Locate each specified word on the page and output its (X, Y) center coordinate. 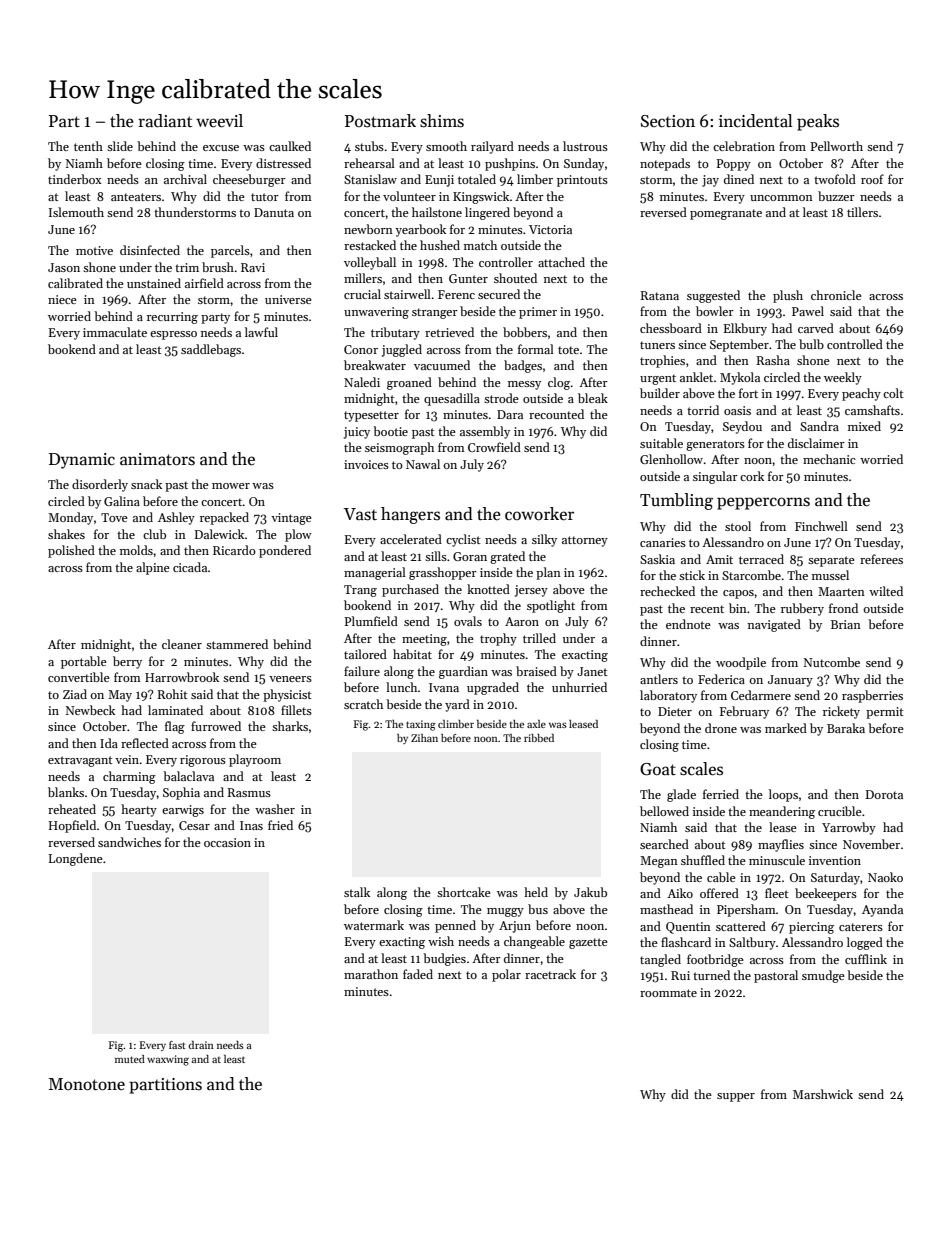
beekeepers (826, 894)
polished (71, 551)
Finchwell (821, 526)
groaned (409, 383)
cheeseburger (249, 180)
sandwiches (129, 842)
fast (177, 1045)
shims (442, 121)
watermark (374, 925)
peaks (818, 122)
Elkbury (745, 329)
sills (436, 556)
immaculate (115, 332)
